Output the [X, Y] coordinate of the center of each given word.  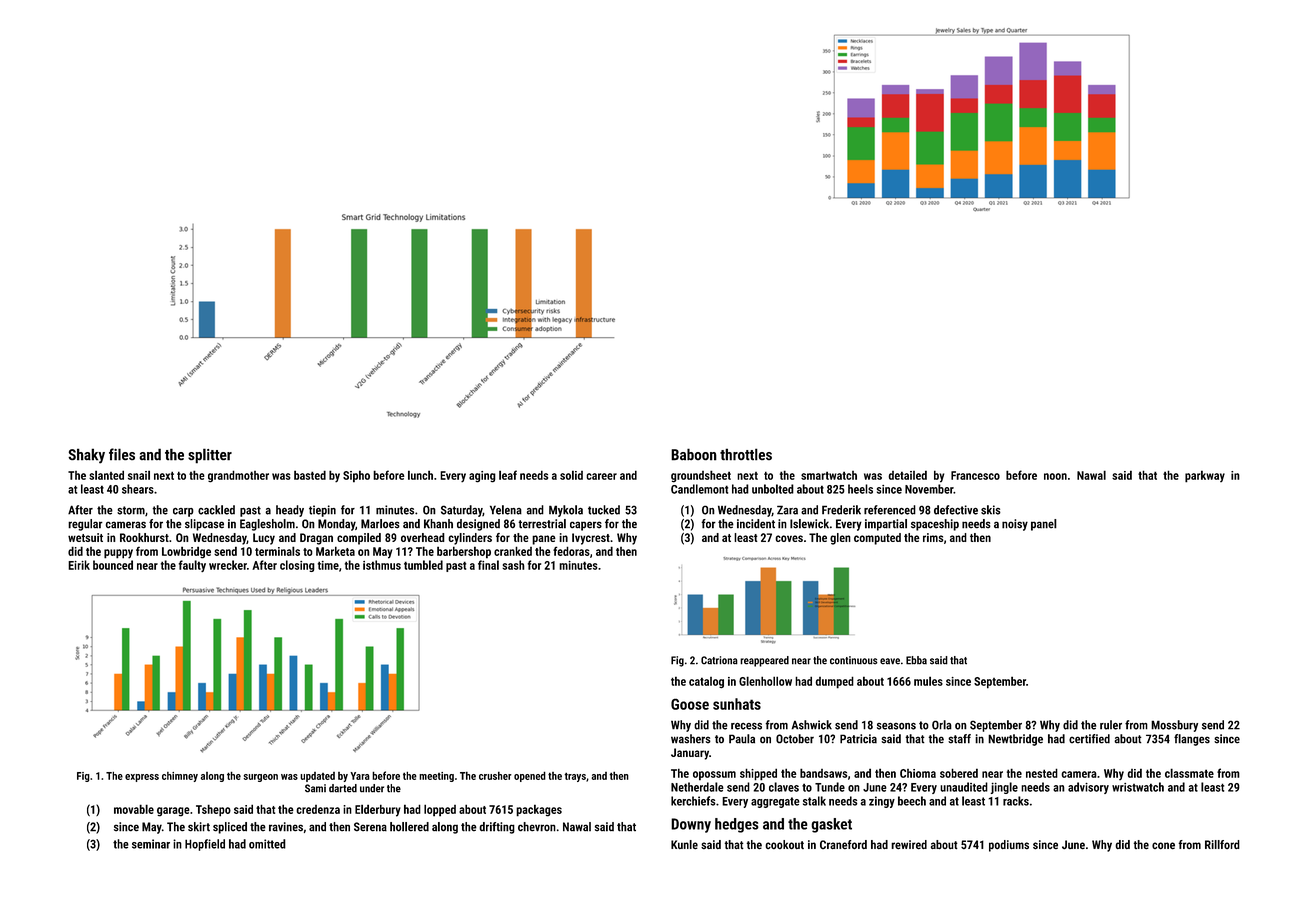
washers [691, 739]
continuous [854, 660]
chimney [180, 777]
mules [928, 681]
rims [933, 537]
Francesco [975, 475]
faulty [192, 566]
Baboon [694, 454]
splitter [210, 456]
